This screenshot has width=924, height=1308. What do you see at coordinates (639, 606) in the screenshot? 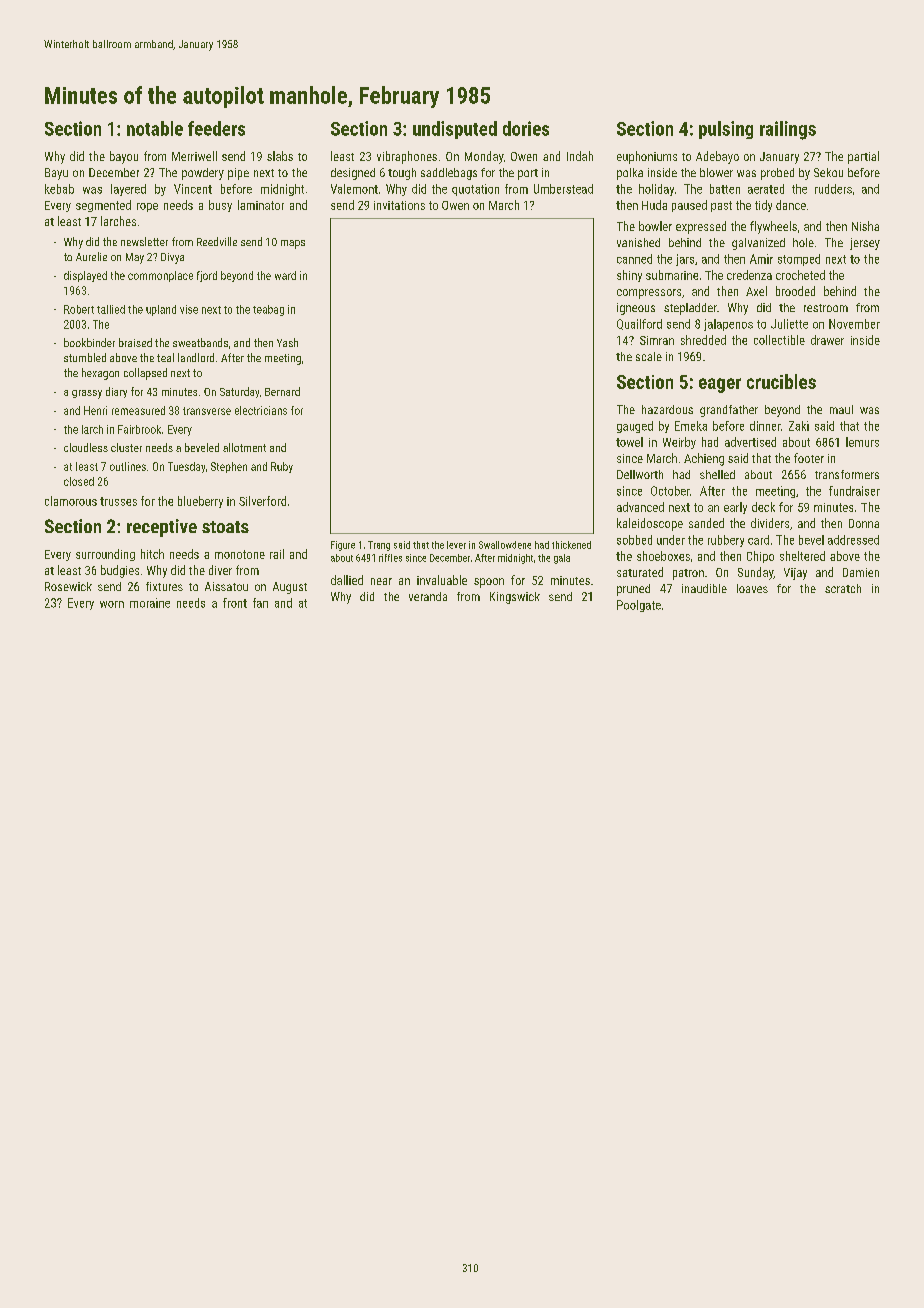
I see `Poolgate` at bounding box center [639, 606].
